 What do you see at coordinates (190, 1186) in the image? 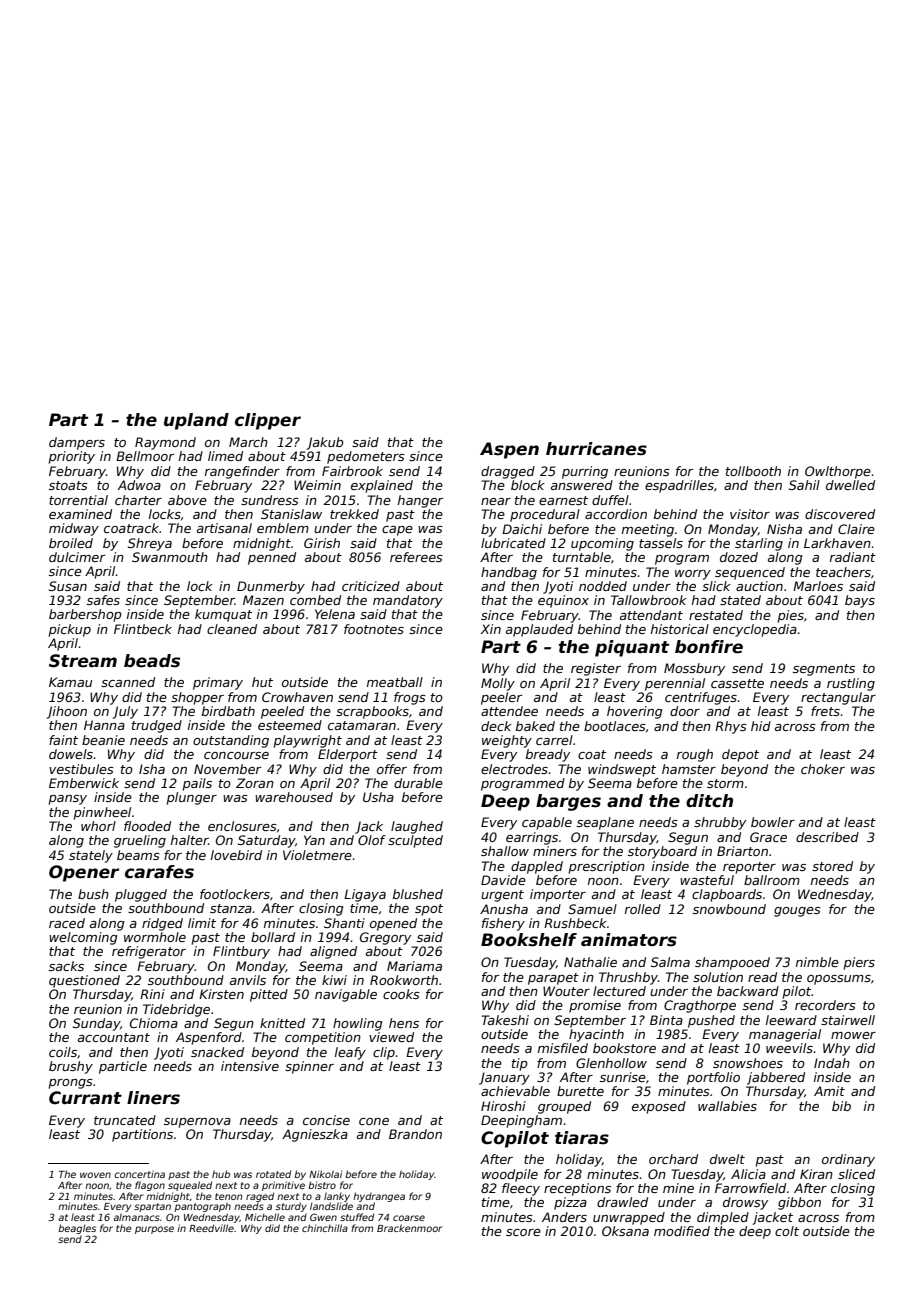
I see `squealed` at bounding box center [190, 1186].
